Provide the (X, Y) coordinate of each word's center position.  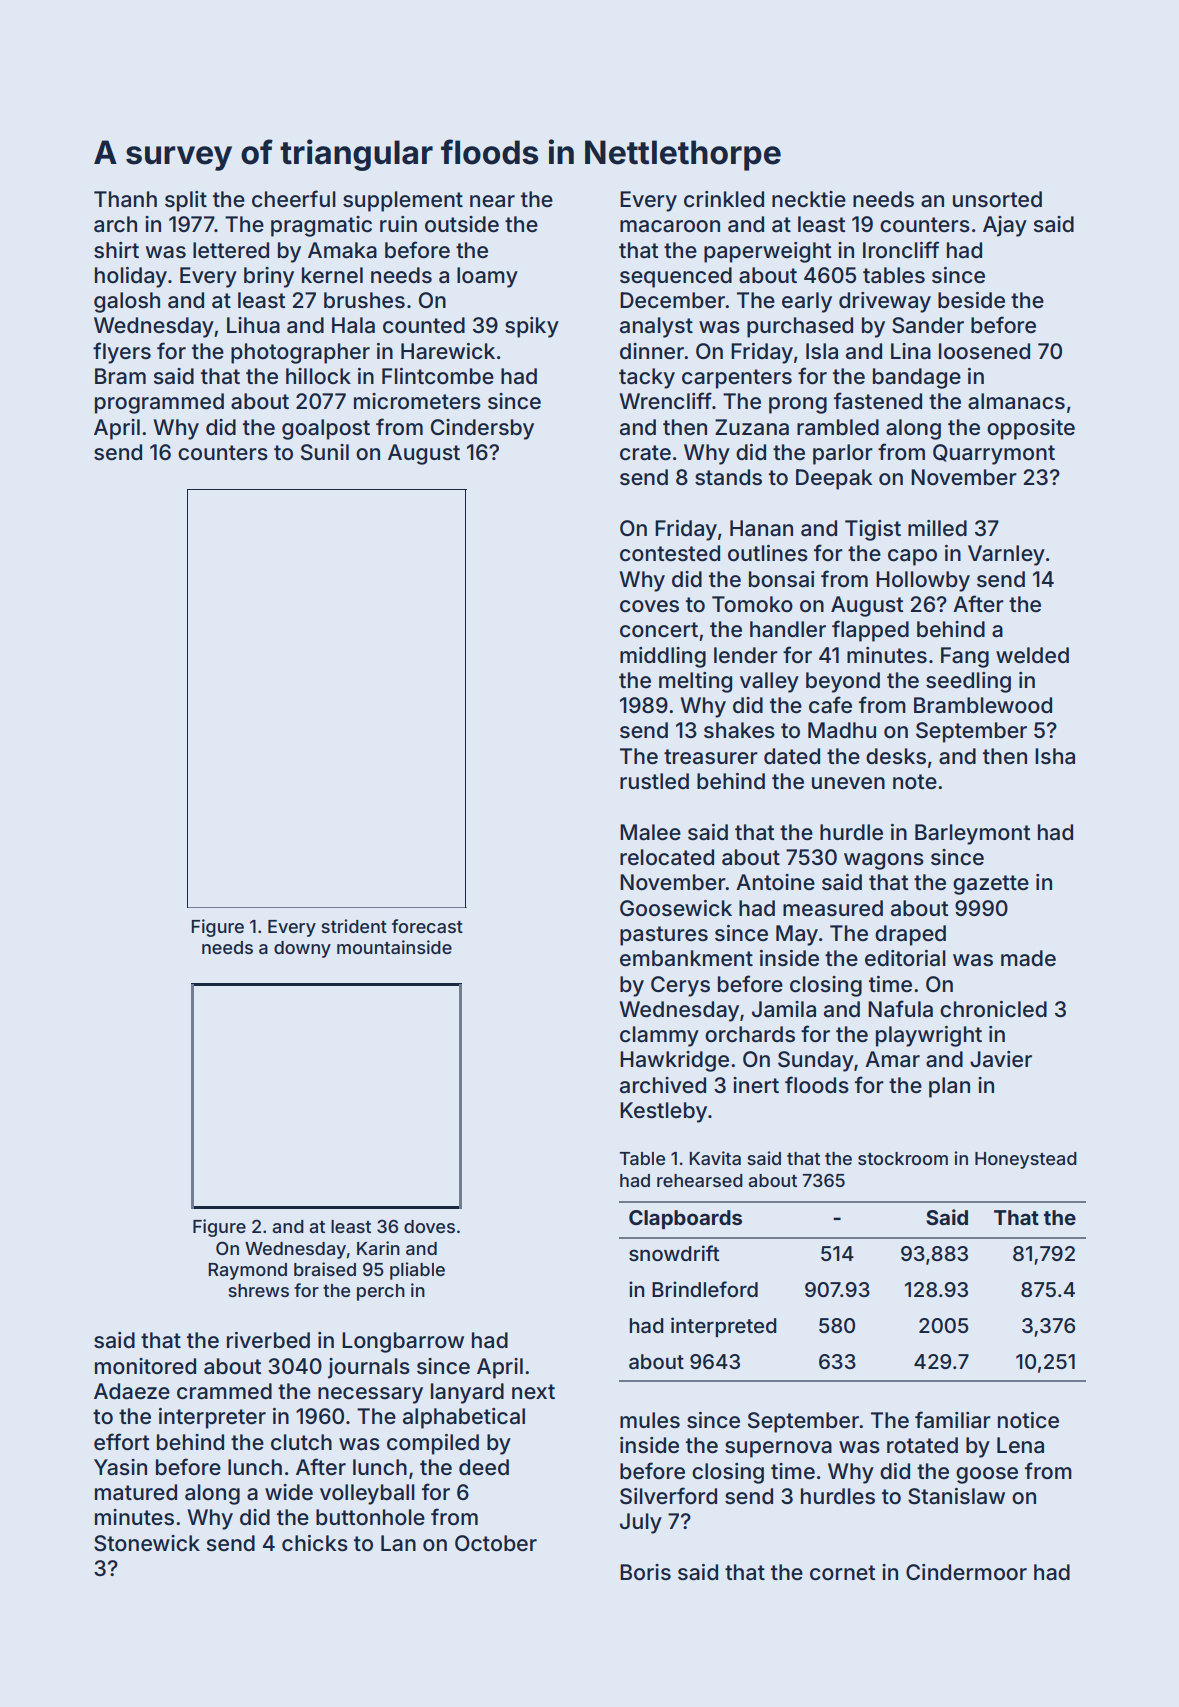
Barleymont (972, 834)
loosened (984, 351)
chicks (315, 1543)
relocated (667, 857)
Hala (353, 325)
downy (302, 949)
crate (645, 453)
